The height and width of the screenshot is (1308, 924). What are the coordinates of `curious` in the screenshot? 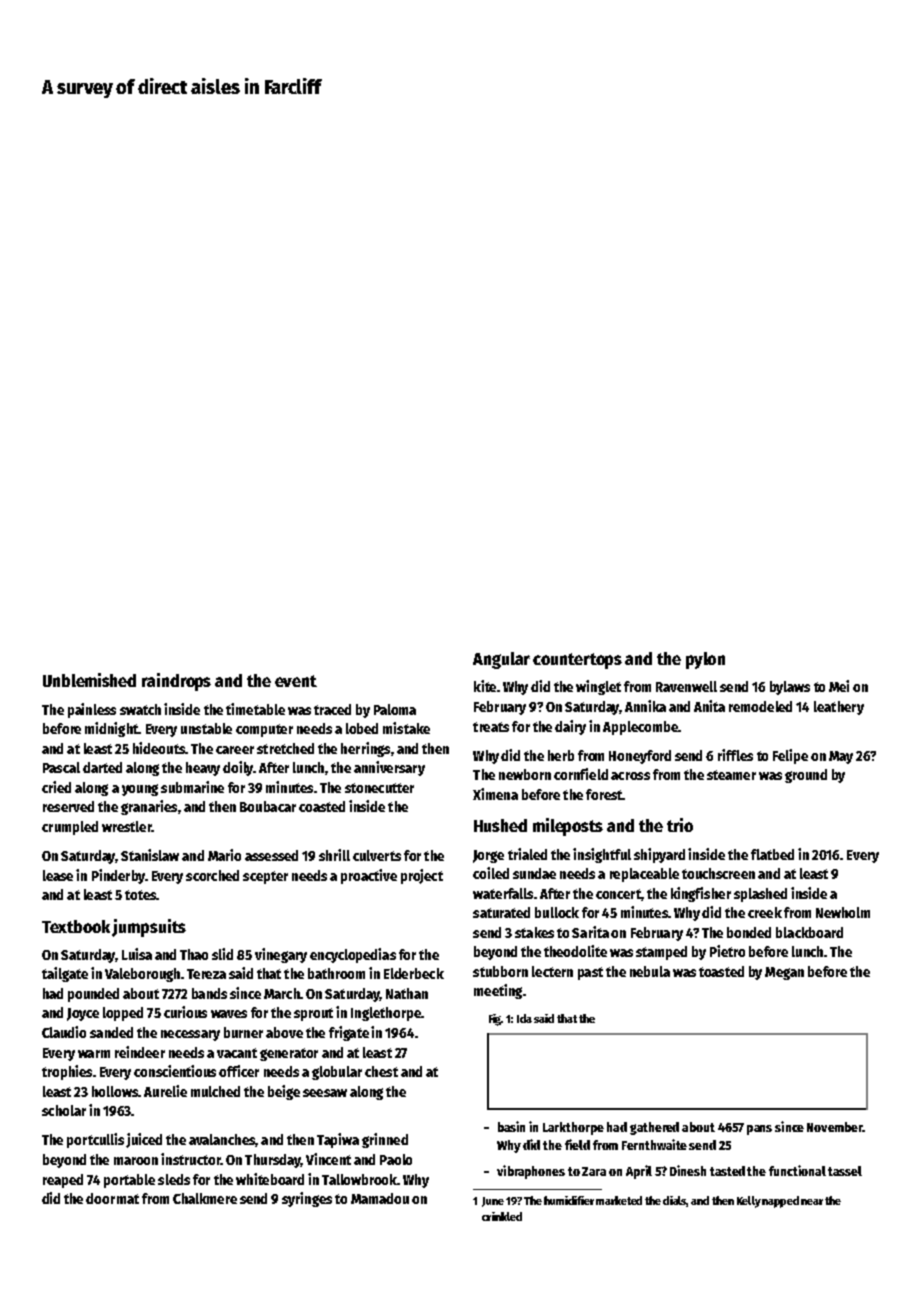 It's located at (185, 1012).
